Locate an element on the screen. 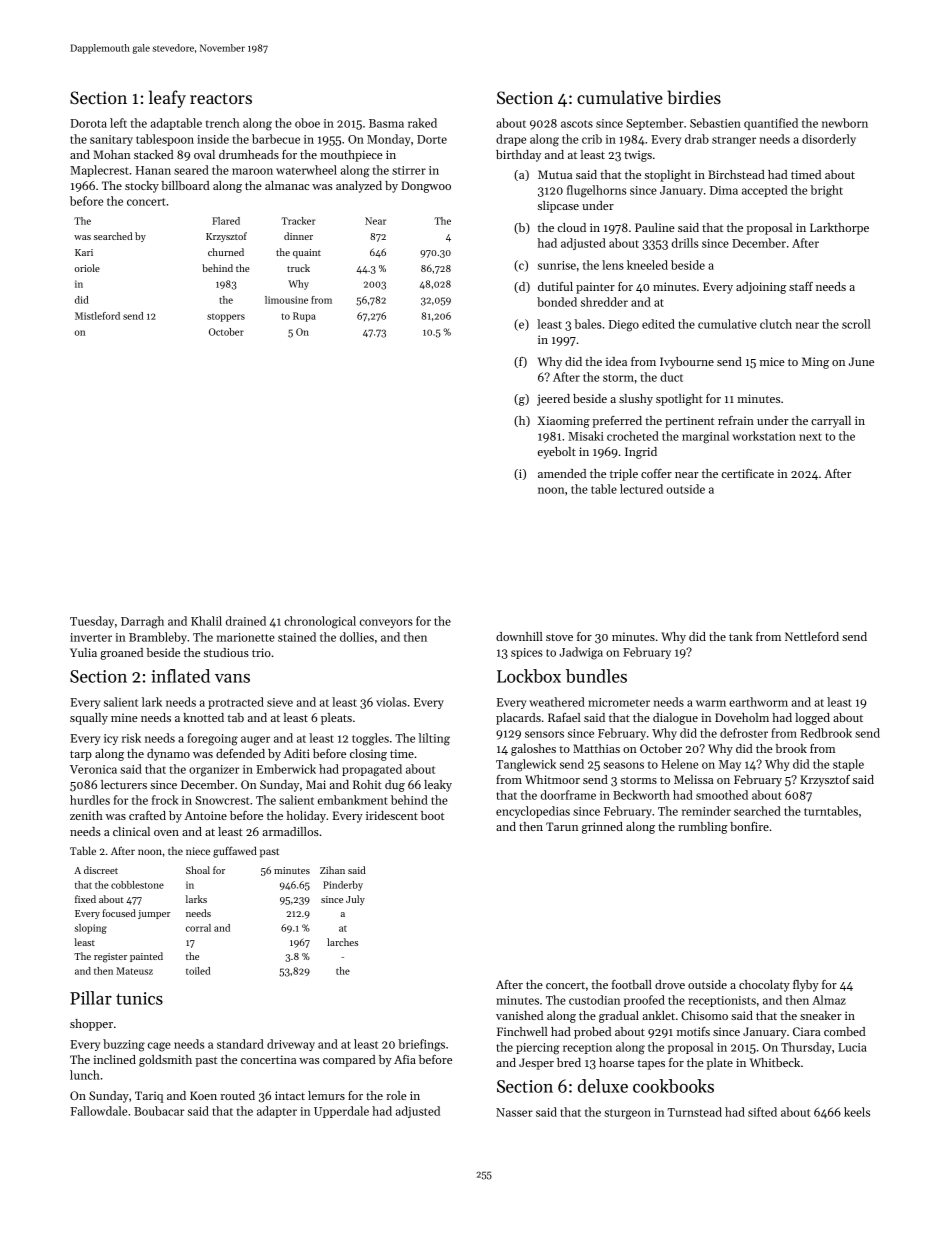  leafy is located at coordinates (167, 99).
